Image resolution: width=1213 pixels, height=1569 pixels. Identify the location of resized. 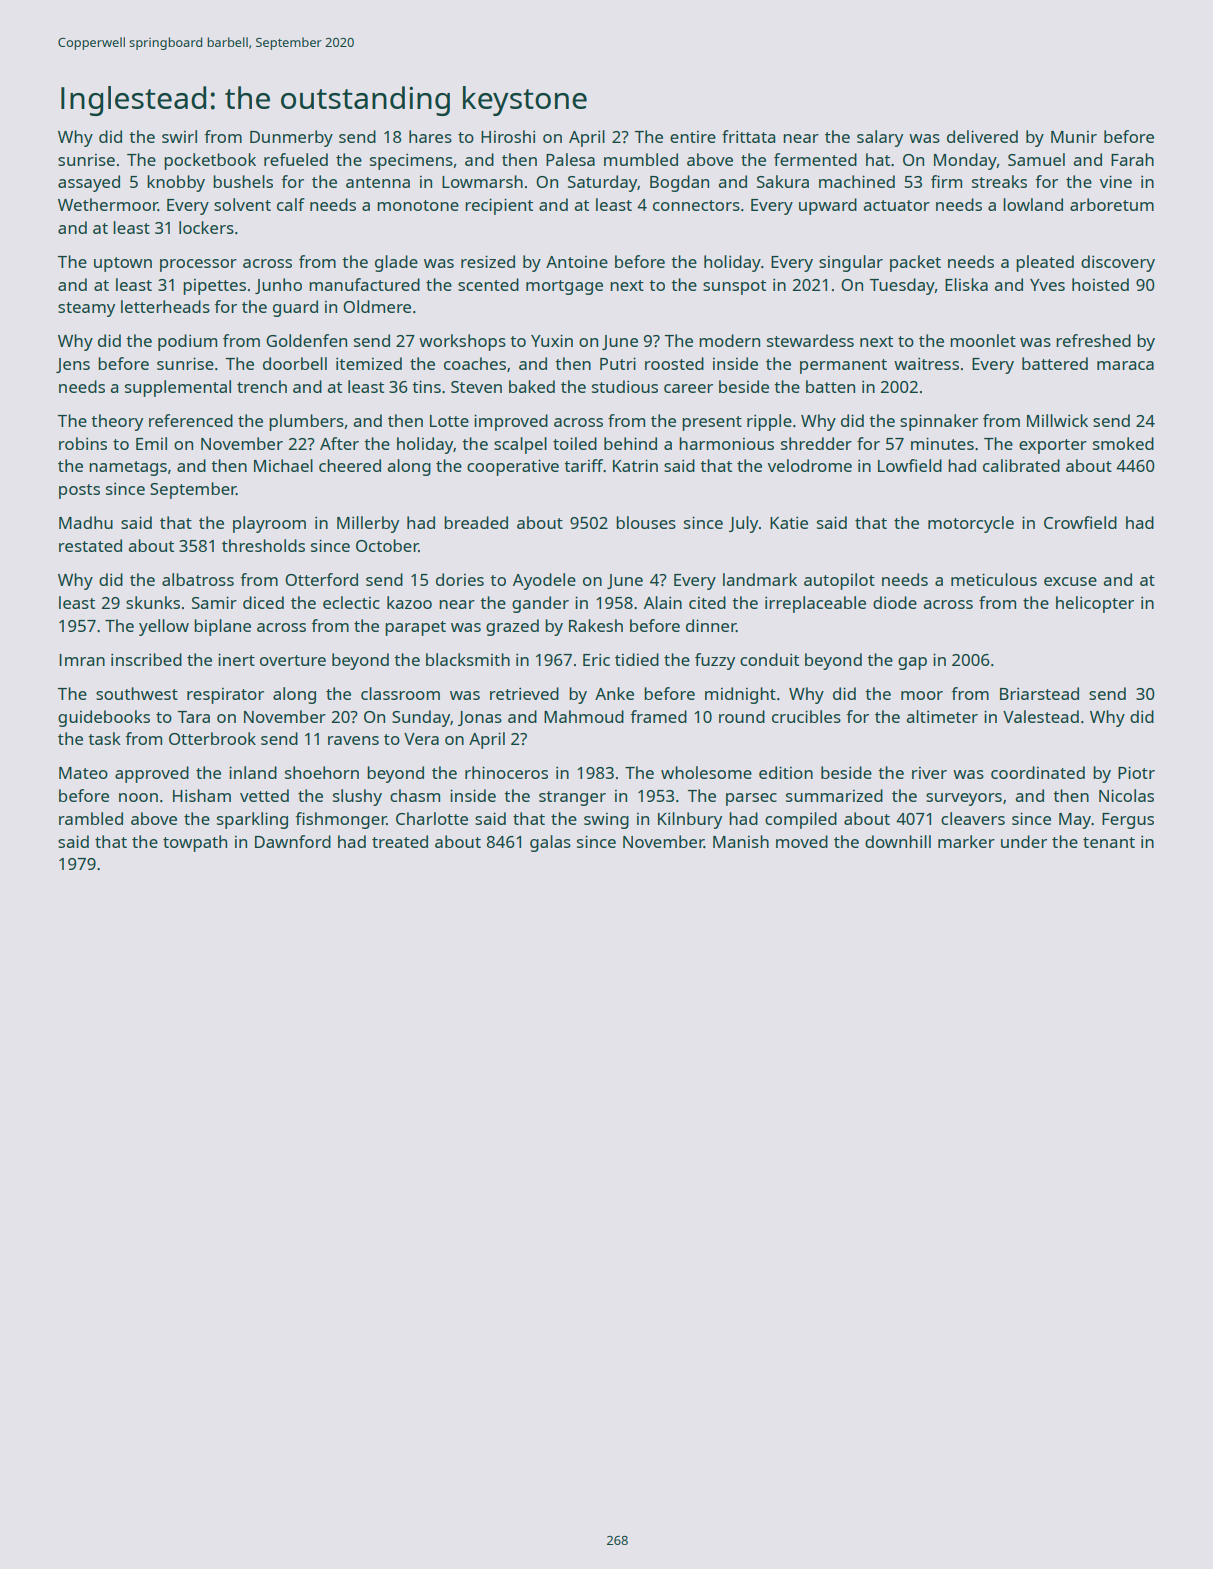
(488, 261).
